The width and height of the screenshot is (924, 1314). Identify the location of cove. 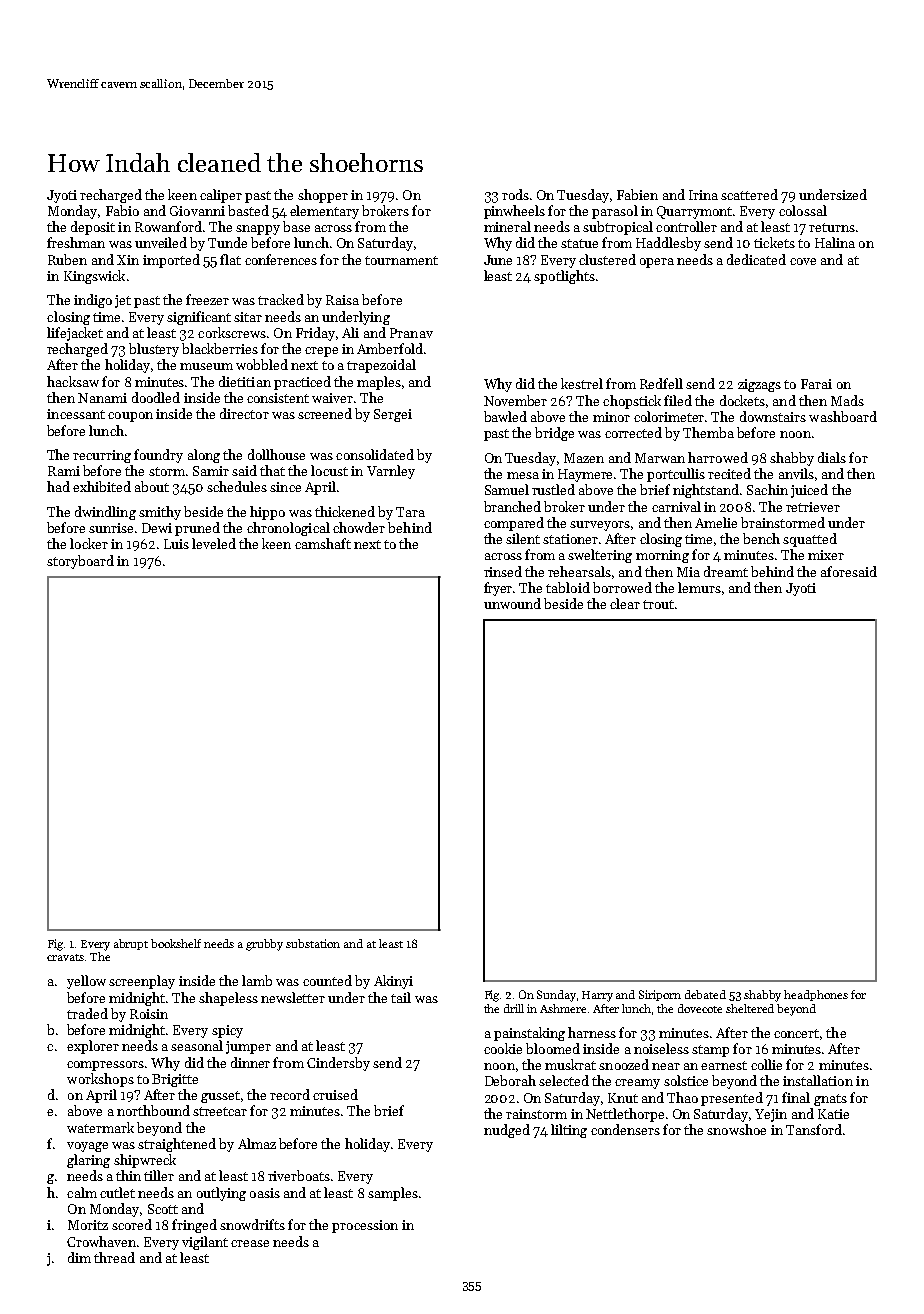
(803, 261).
